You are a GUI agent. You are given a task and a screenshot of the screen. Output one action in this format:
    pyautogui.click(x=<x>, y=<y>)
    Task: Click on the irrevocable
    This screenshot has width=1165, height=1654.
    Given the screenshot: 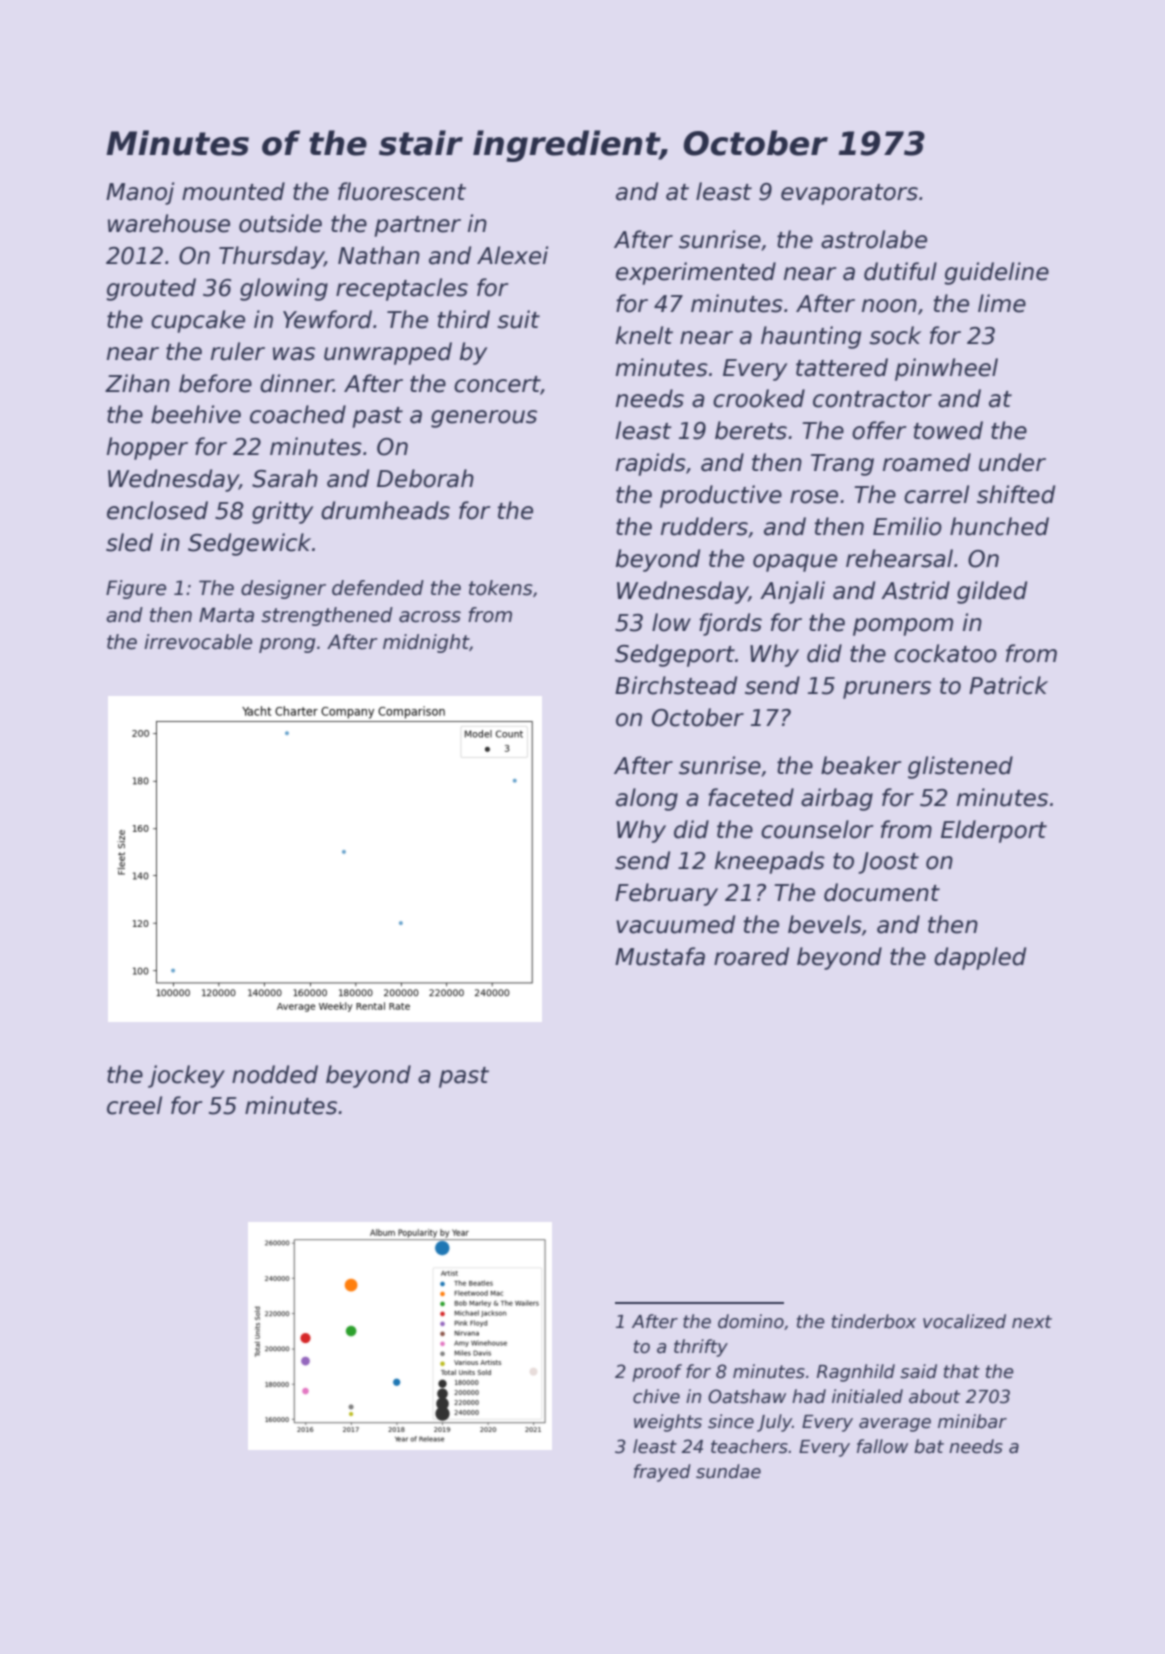 What is the action you would take?
    pyautogui.click(x=198, y=642)
